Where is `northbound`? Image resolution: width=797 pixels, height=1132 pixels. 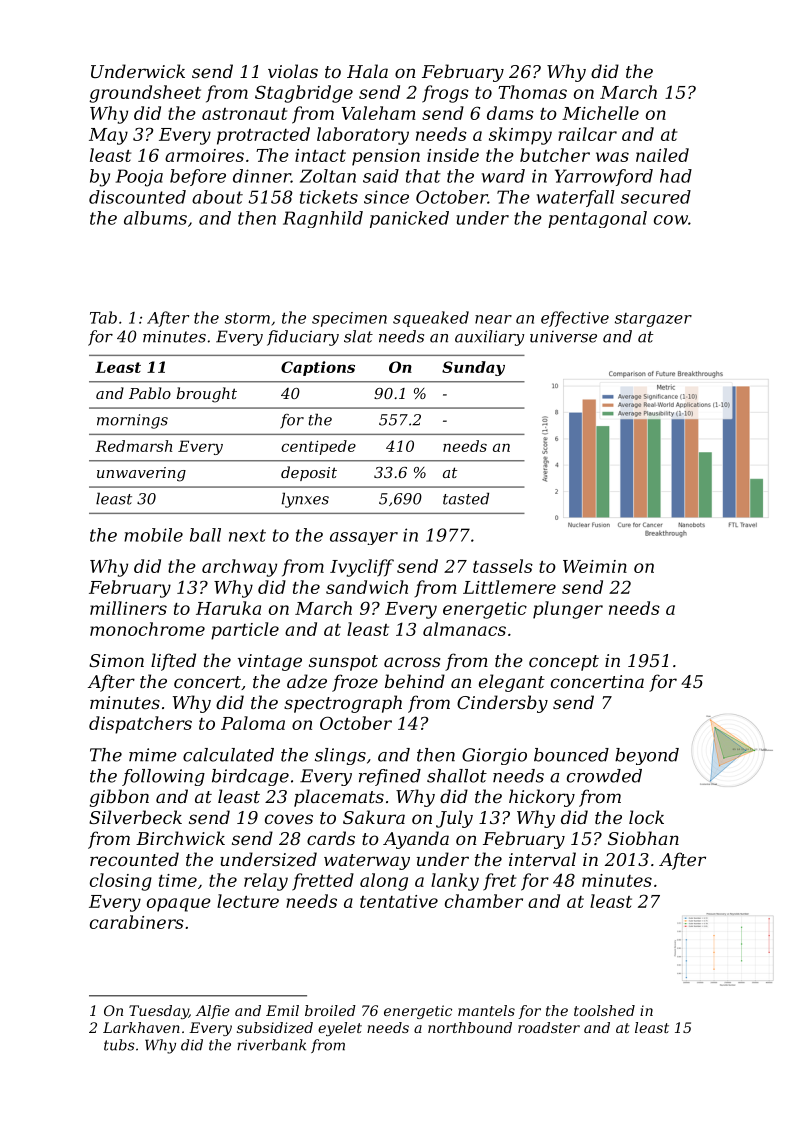
northbound is located at coordinates (470, 1027).
